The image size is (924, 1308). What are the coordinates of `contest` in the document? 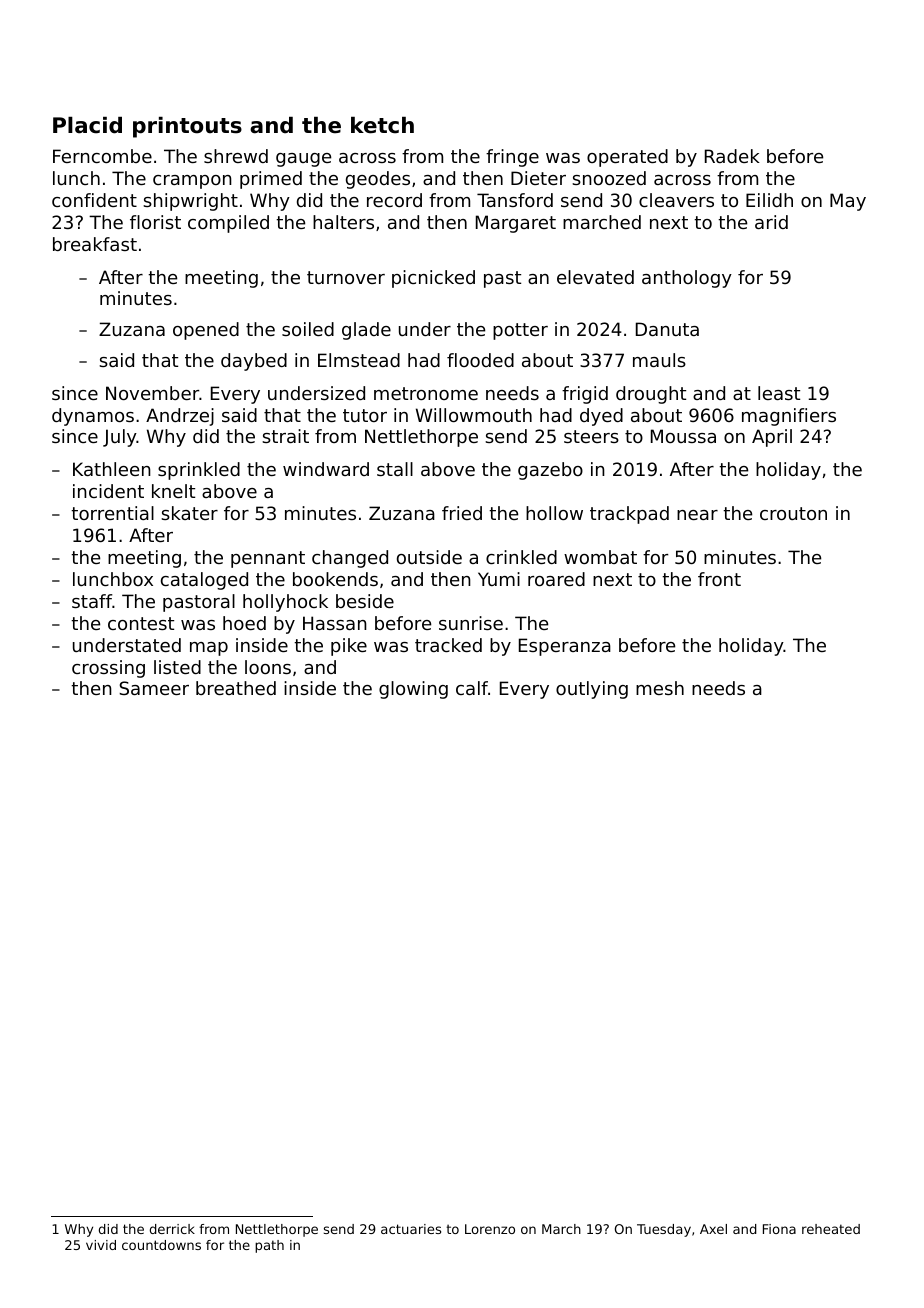 It's located at (141, 623).
